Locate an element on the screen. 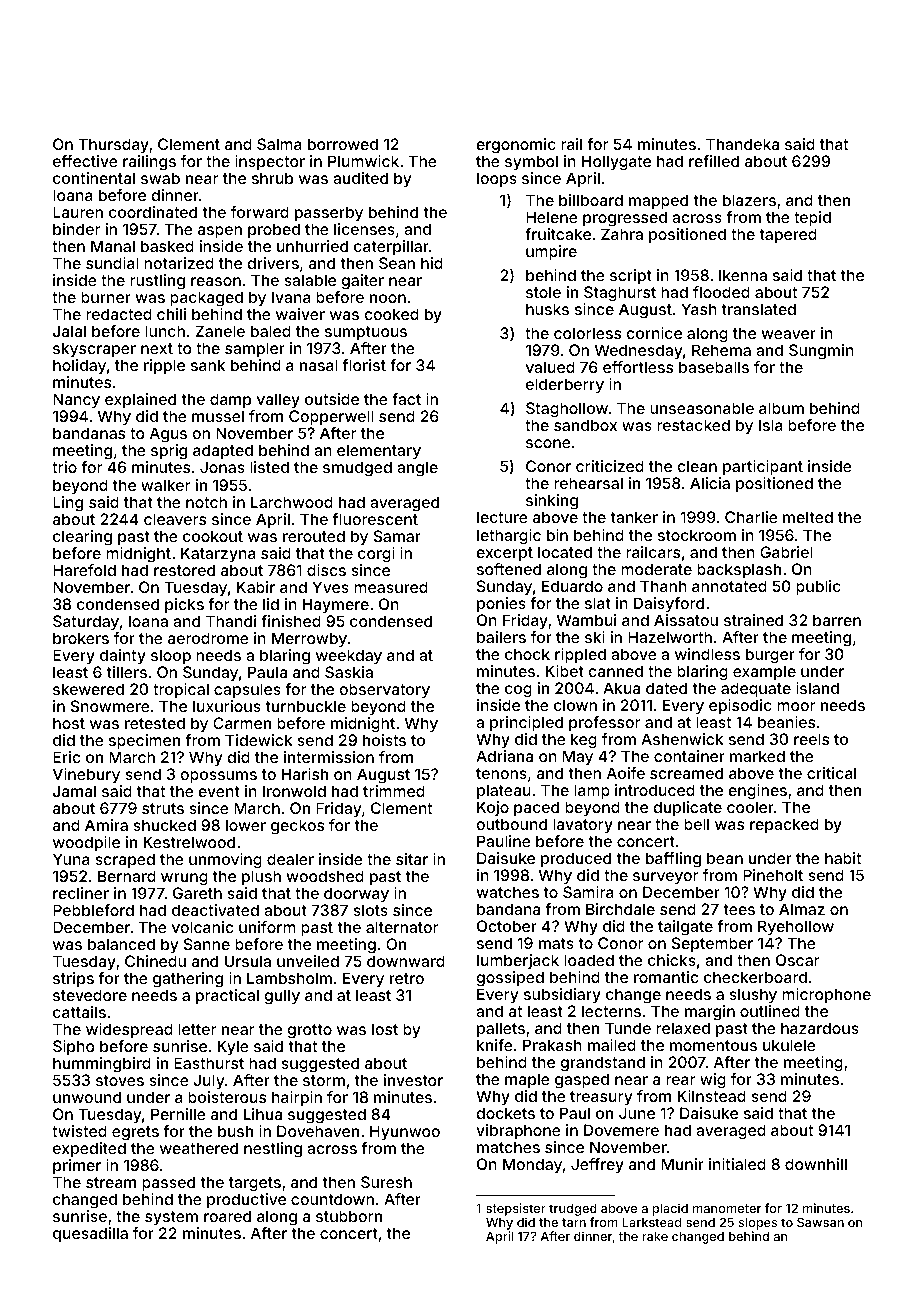 Image resolution: width=924 pixels, height=1314 pixels. Sungmin is located at coordinates (821, 352).
